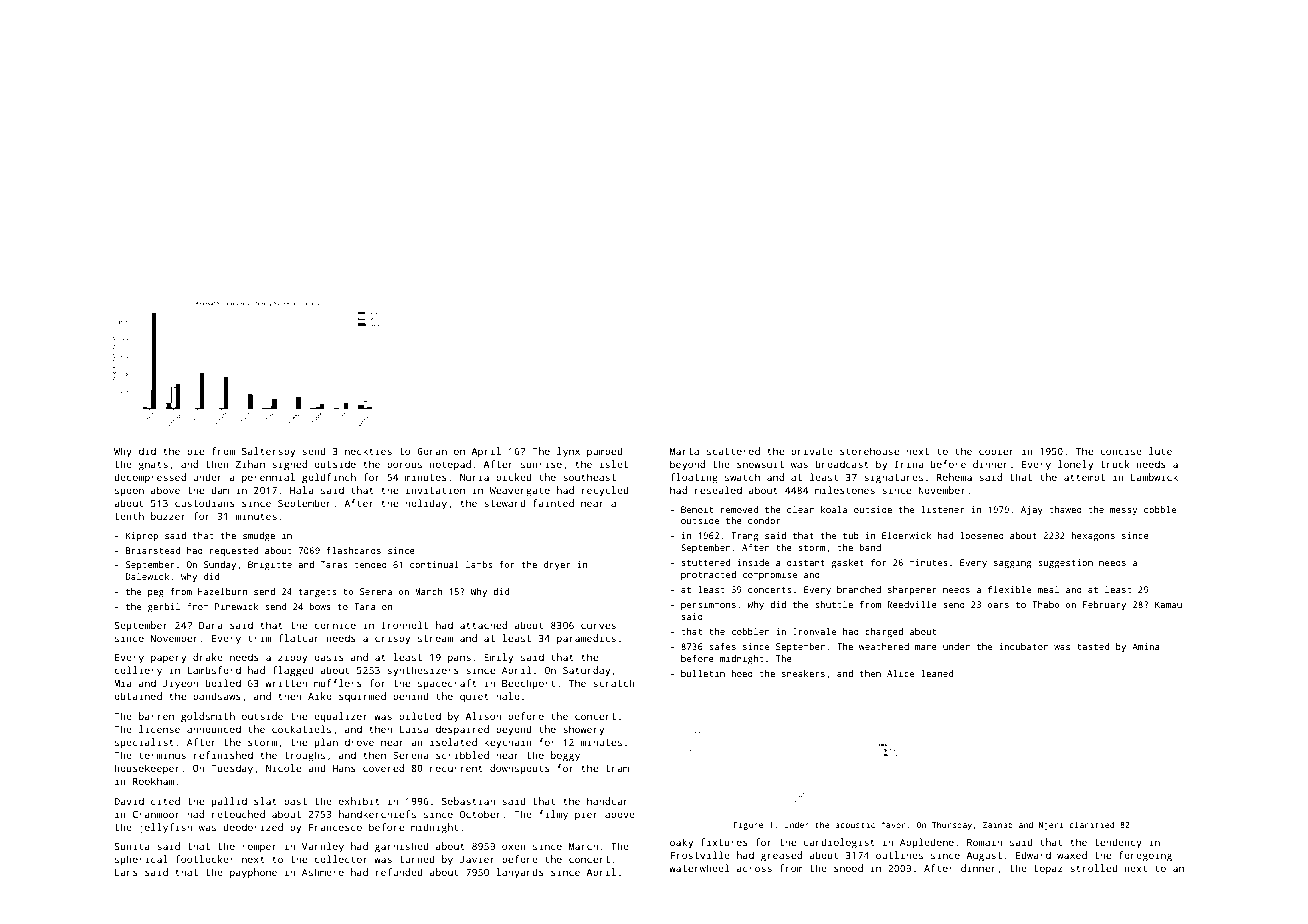 This screenshot has height=924, width=1308. Describe the element at coordinates (781, 856) in the screenshot. I see `greased` at that location.
